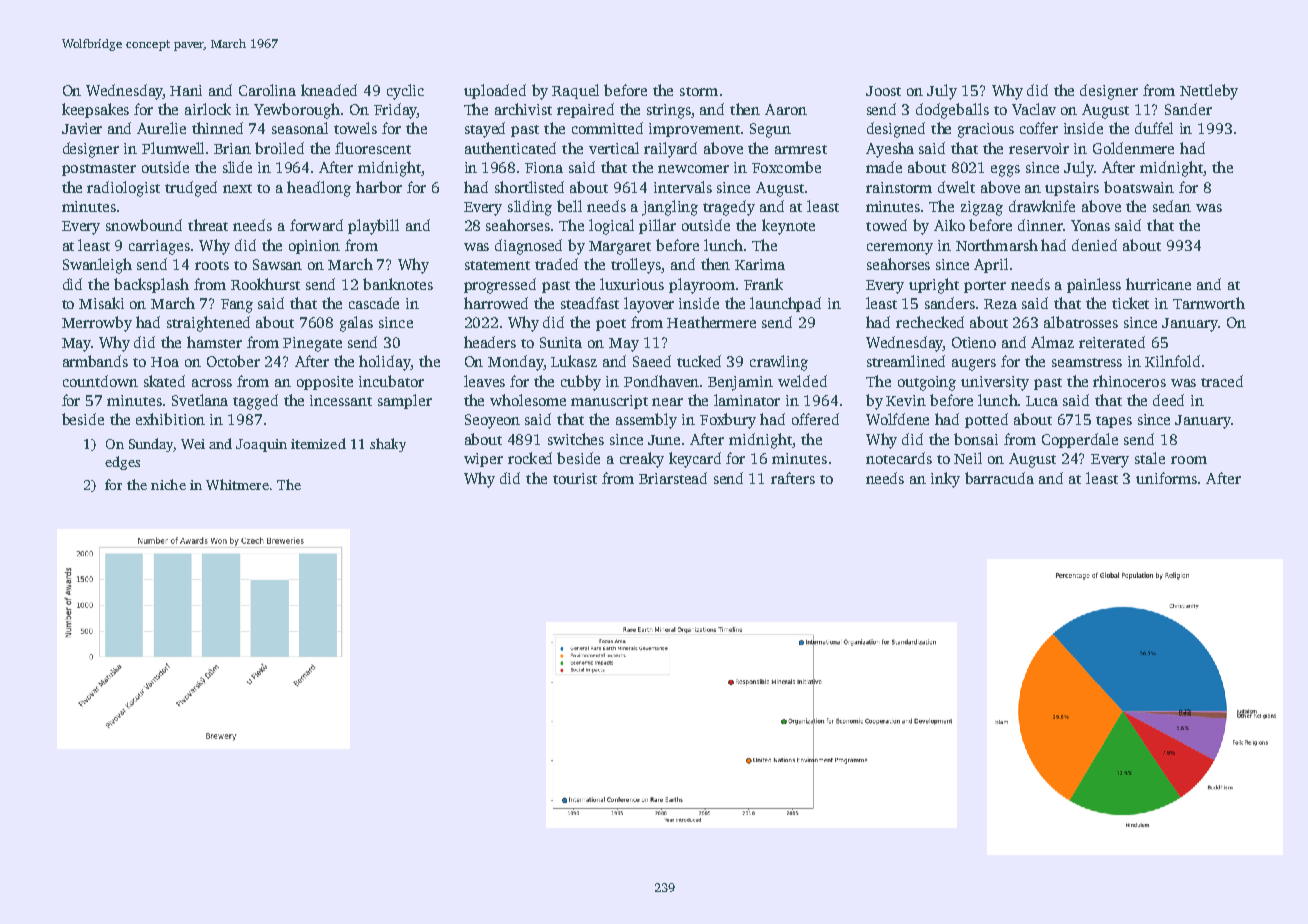  Describe the element at coordinates (699, 361) in the screenshot. I see `tucked` at that location.
